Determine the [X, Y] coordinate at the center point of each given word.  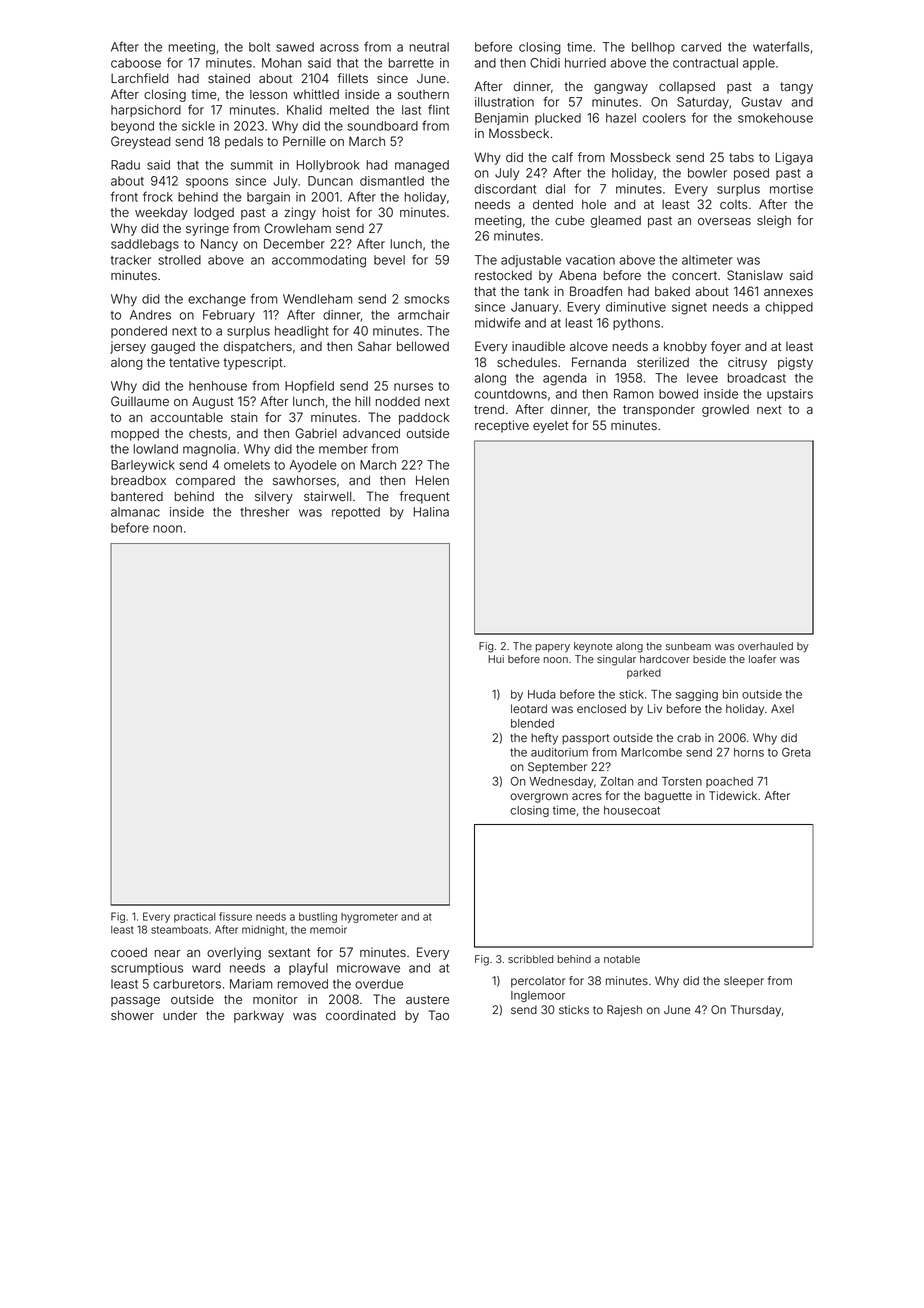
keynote [593, 647]
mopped [135, 435]
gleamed [616, 221]
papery [553, 648]
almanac [135, 512]
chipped [789, 308]
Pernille [304, 141]
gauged [173, 348]
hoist [336, 212]
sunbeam [688, 646]
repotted [356, 513]
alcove [589, 347]
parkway [259, 1016]
